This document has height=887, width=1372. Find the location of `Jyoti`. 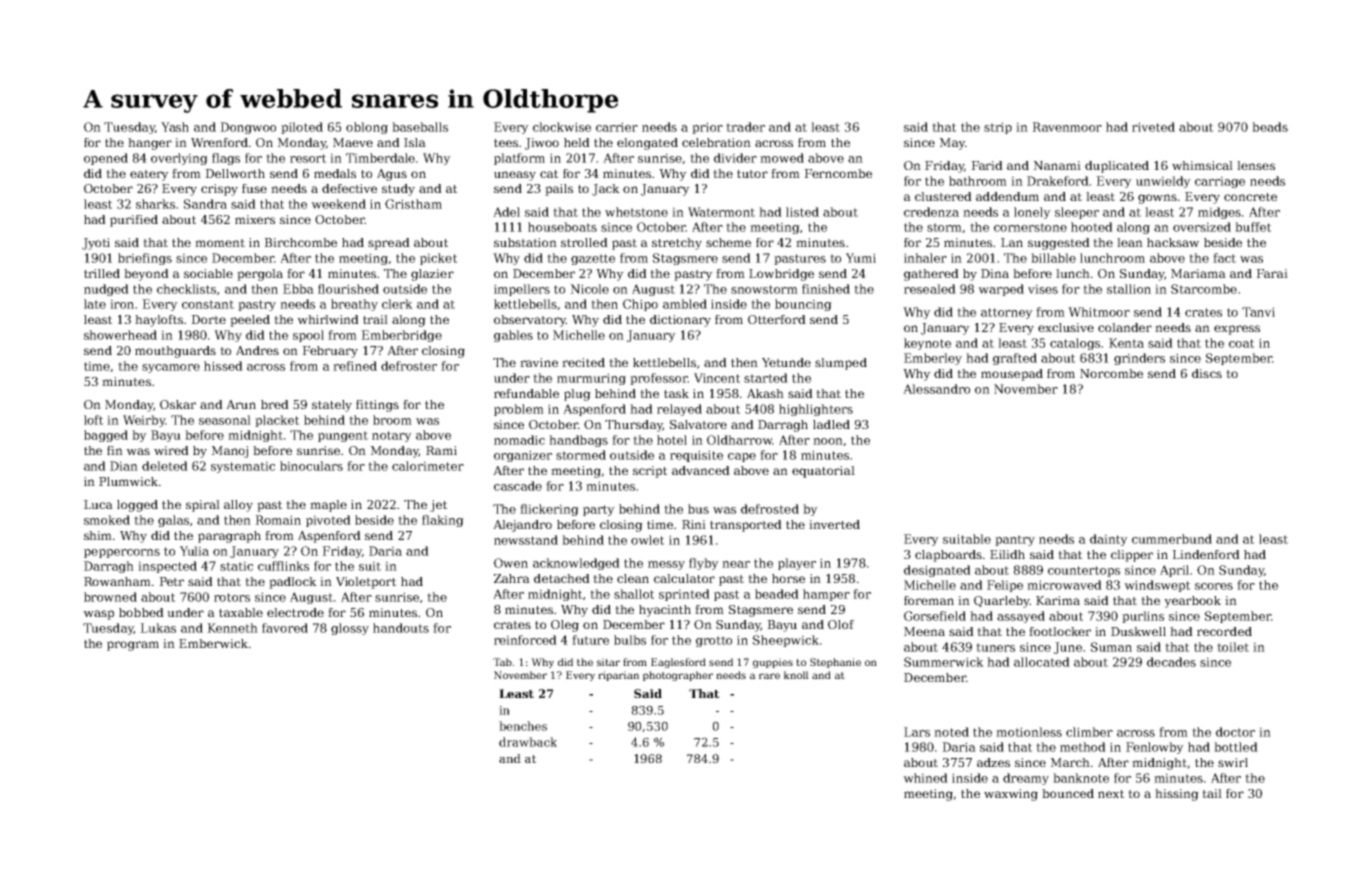

Jyoti is located at coordinates (96, 244).
